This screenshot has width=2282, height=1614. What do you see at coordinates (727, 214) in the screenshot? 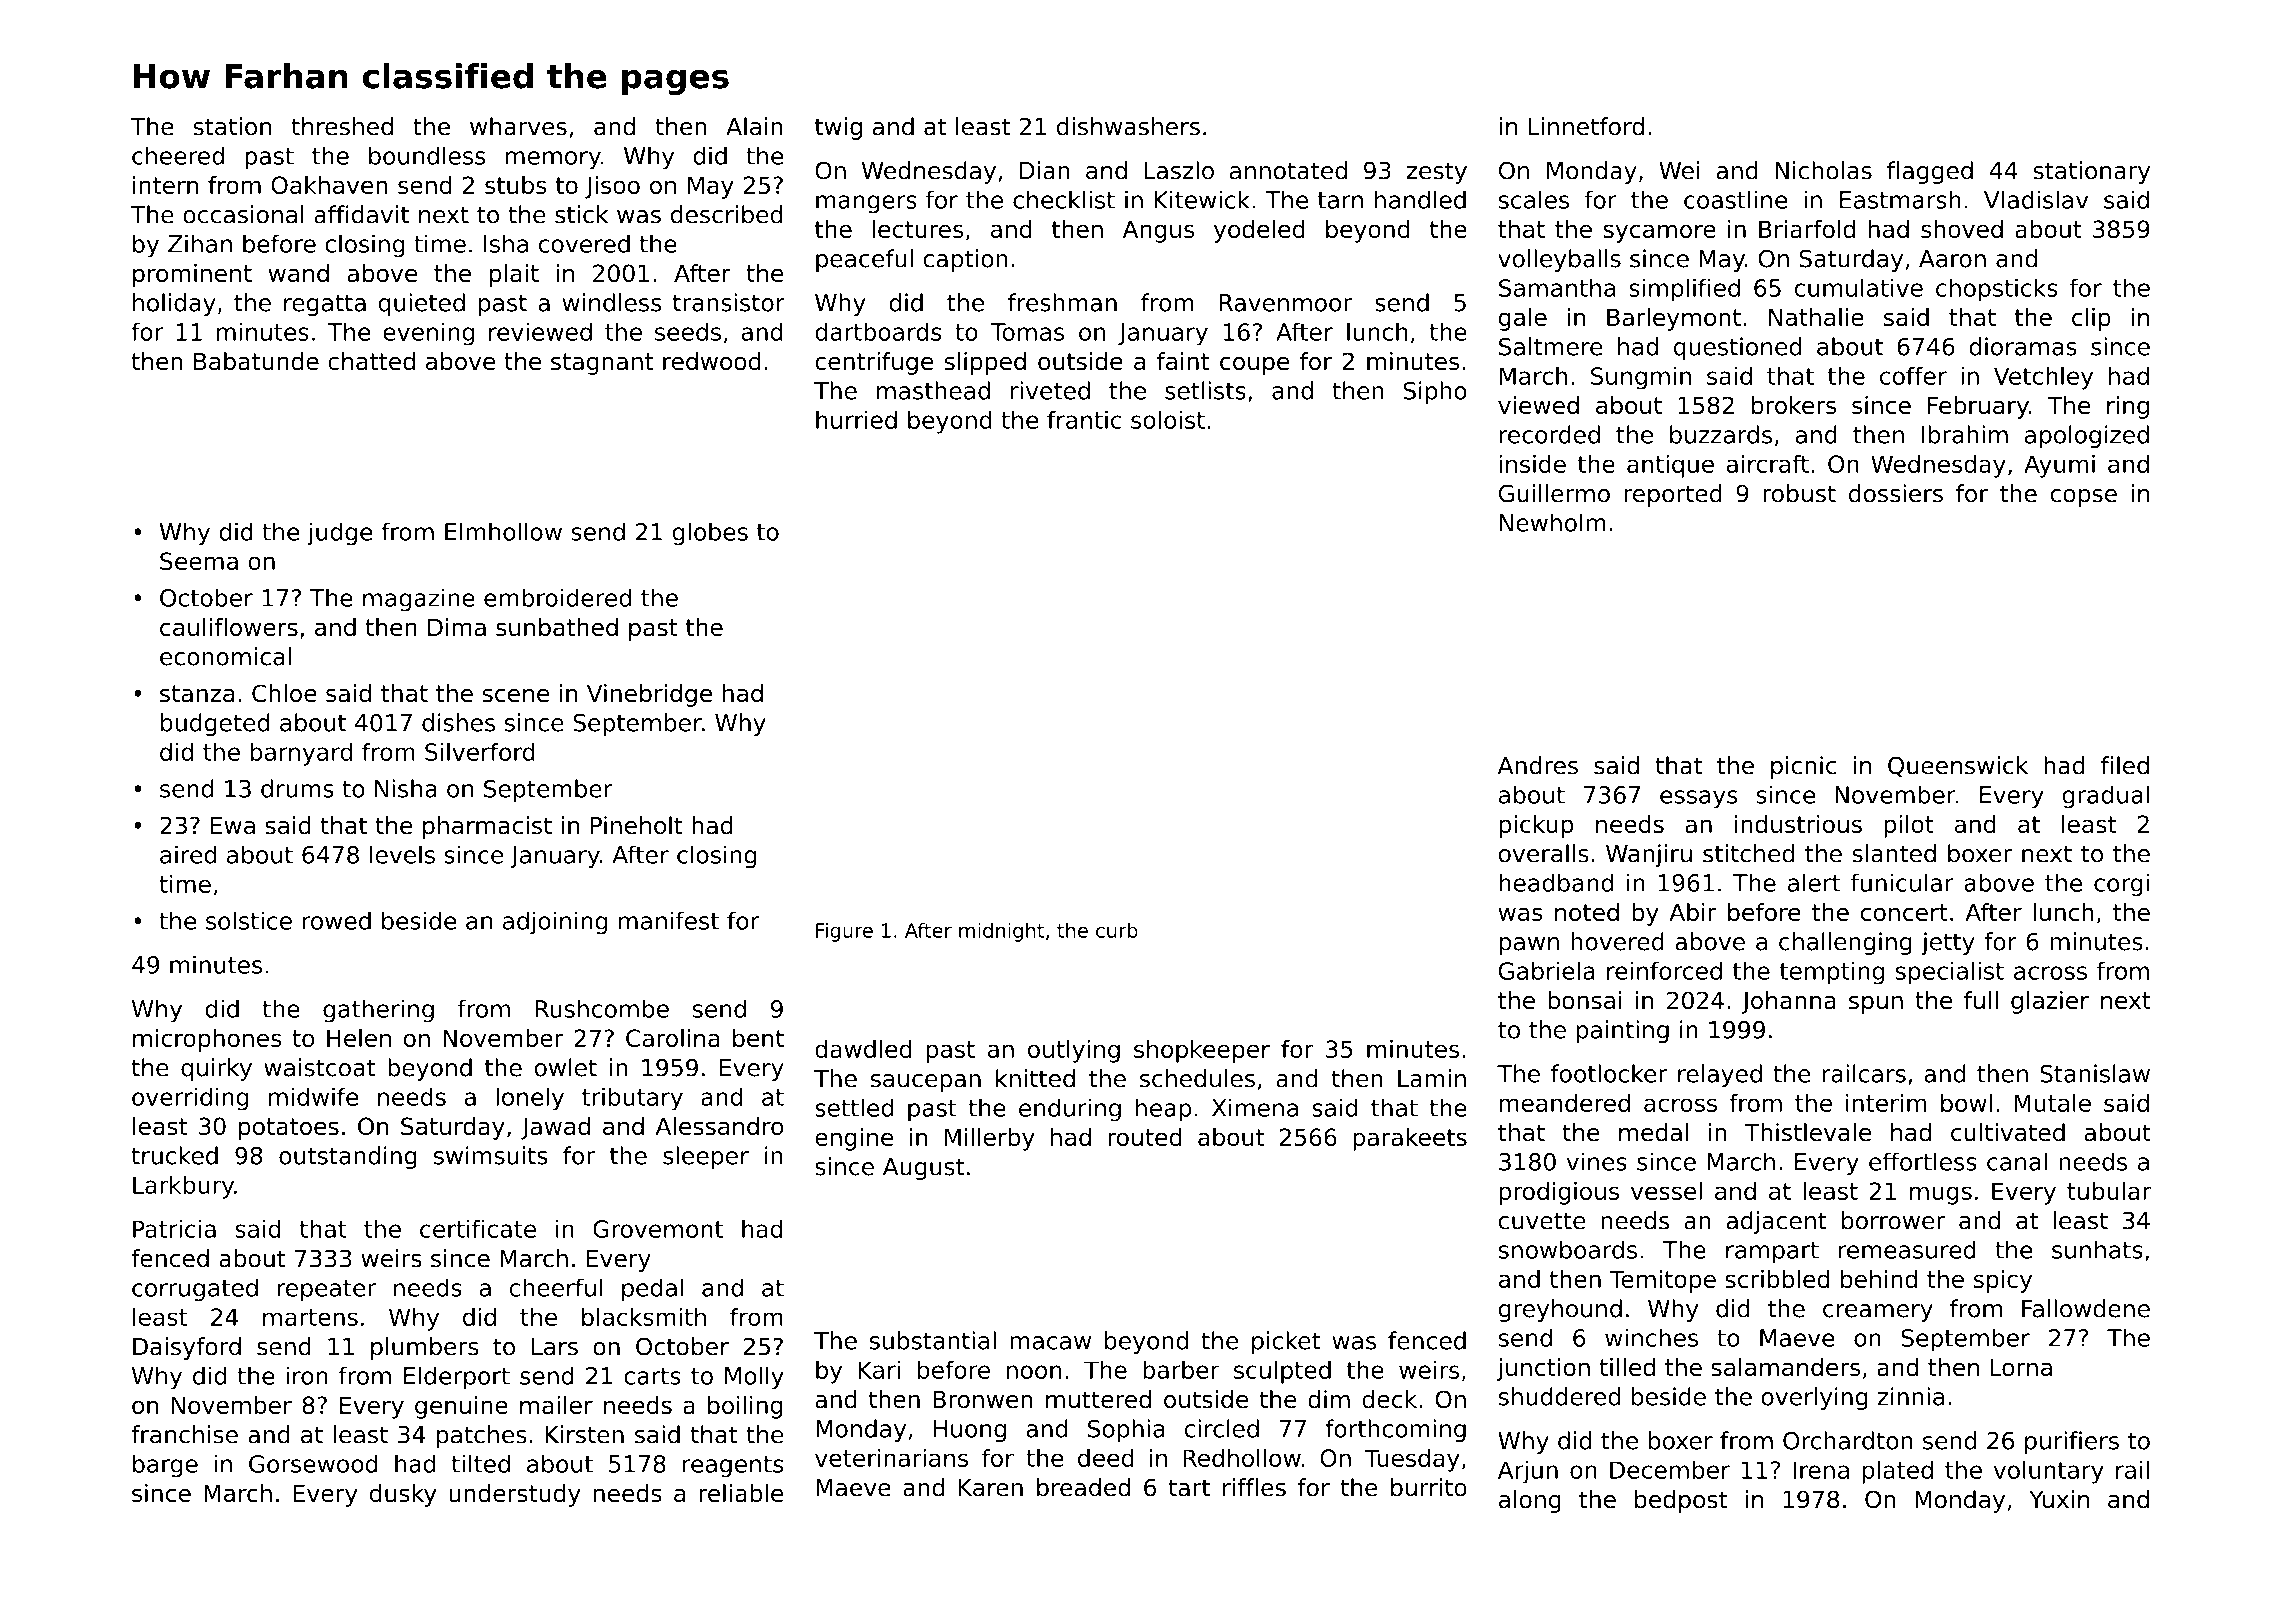
I see `described` at bounding box center [727, 214].
